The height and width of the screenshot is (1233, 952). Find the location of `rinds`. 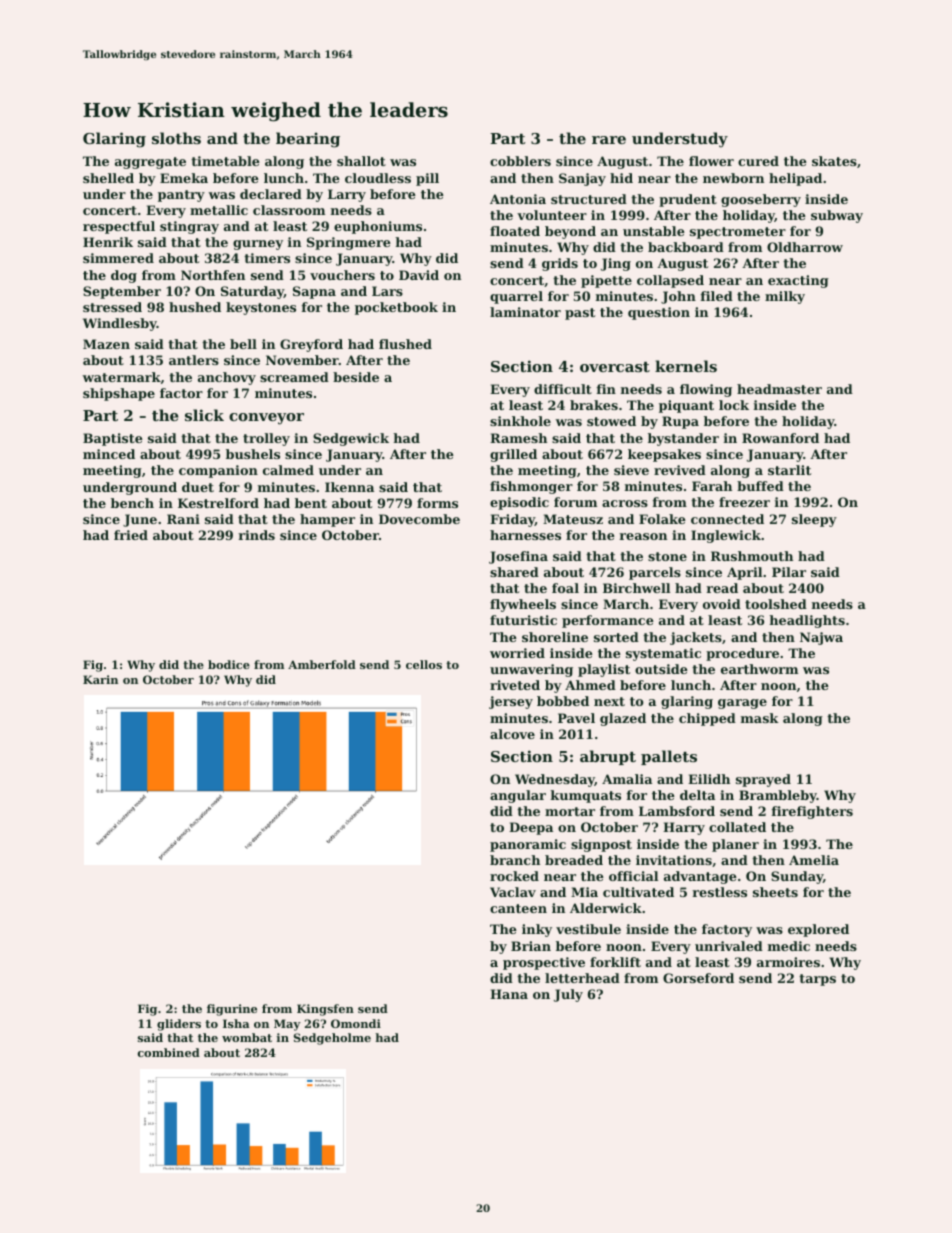

rinds is located at coordinates (256, 535).
